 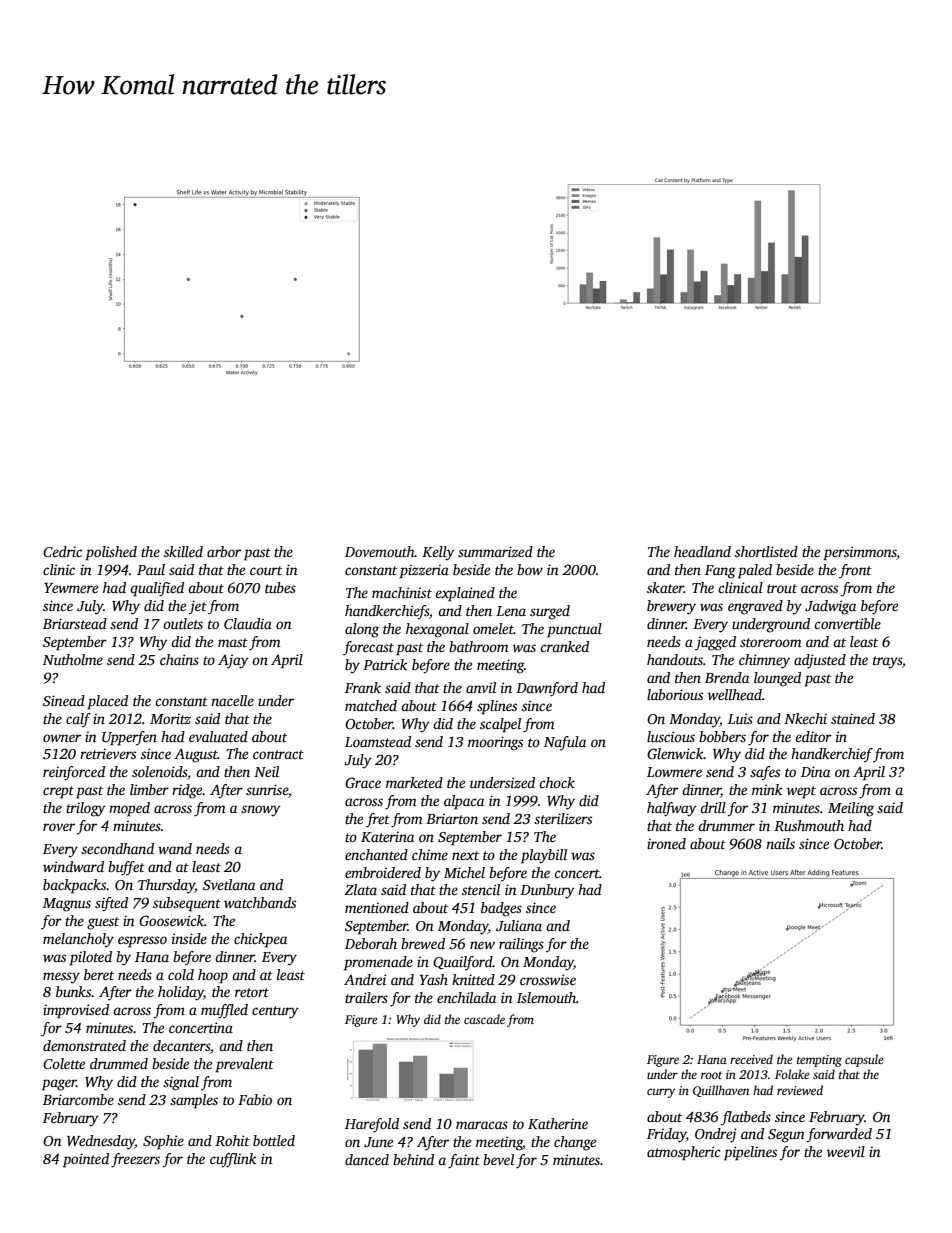 What do you see at coordinates (423, 943) in the screenshot?
I see `brewed` at bounding box center [423, 943].
